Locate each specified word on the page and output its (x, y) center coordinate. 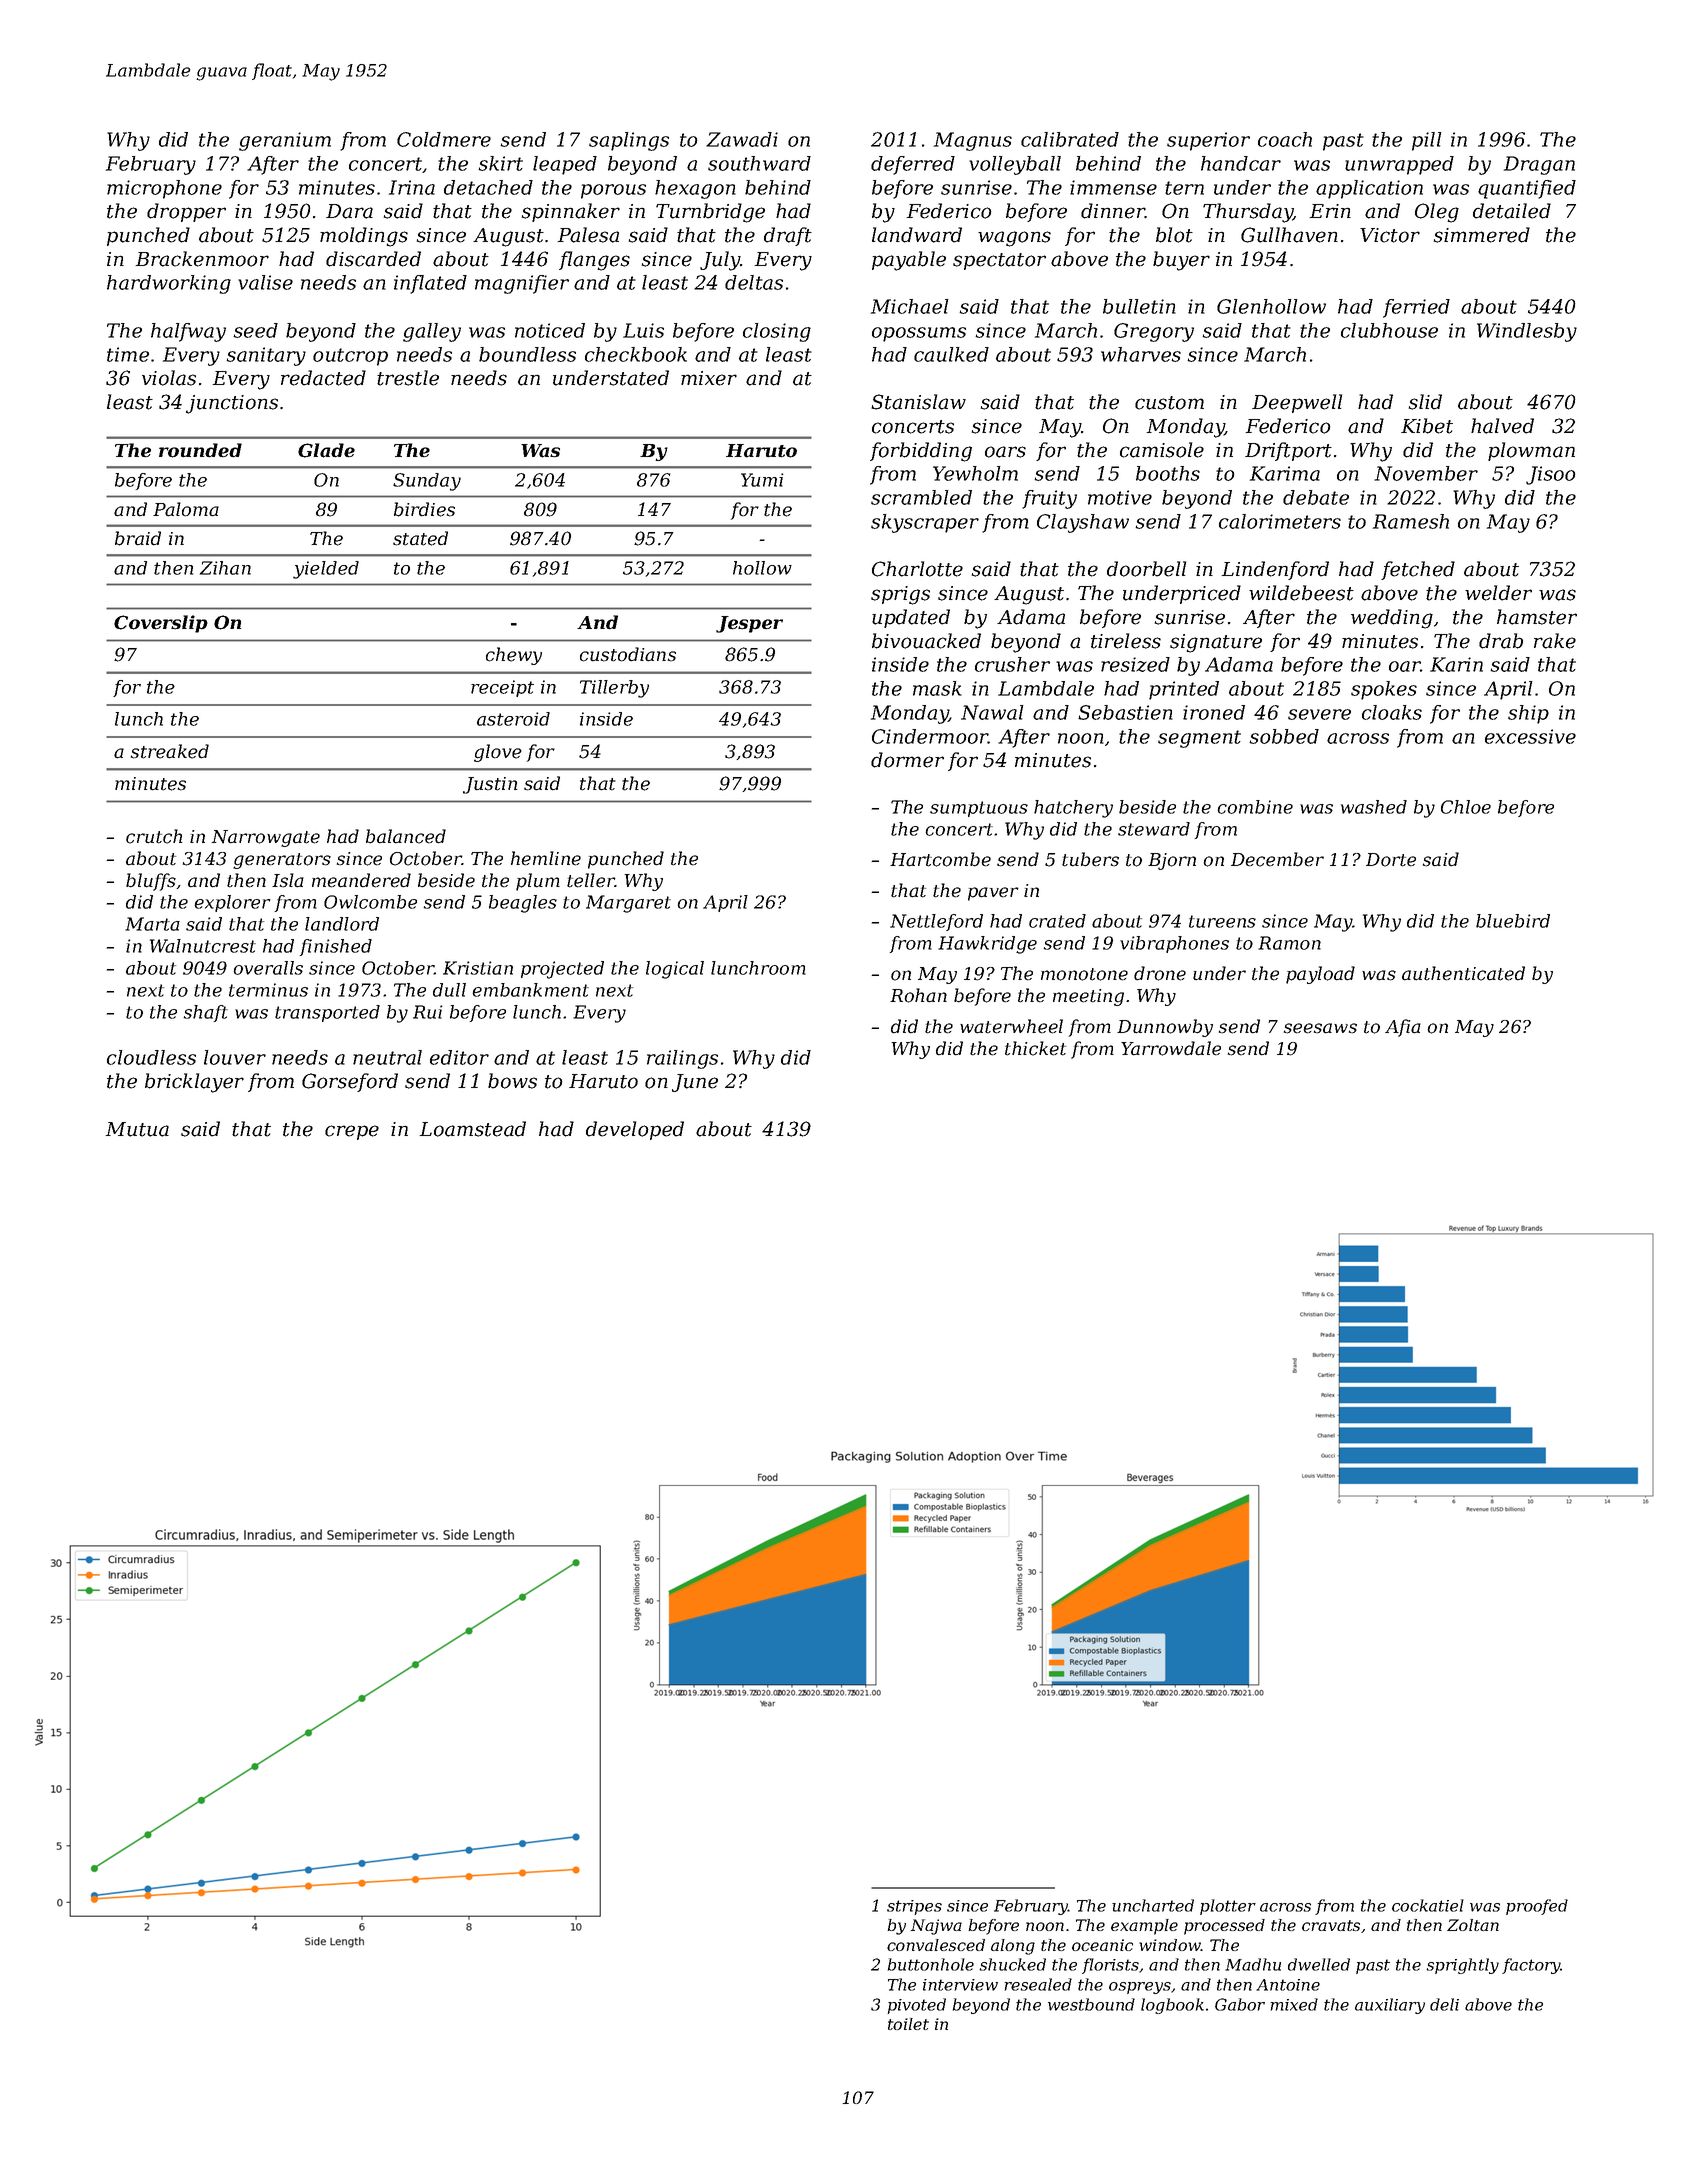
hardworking (169, 284)
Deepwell (1297, 403)
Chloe (1466, 807)
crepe (352, 1132)
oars (1005, 452)
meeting (1088, 997)
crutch (154, 836)
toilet (908, 2024)
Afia (1403, 1028)
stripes (914, 1907)
